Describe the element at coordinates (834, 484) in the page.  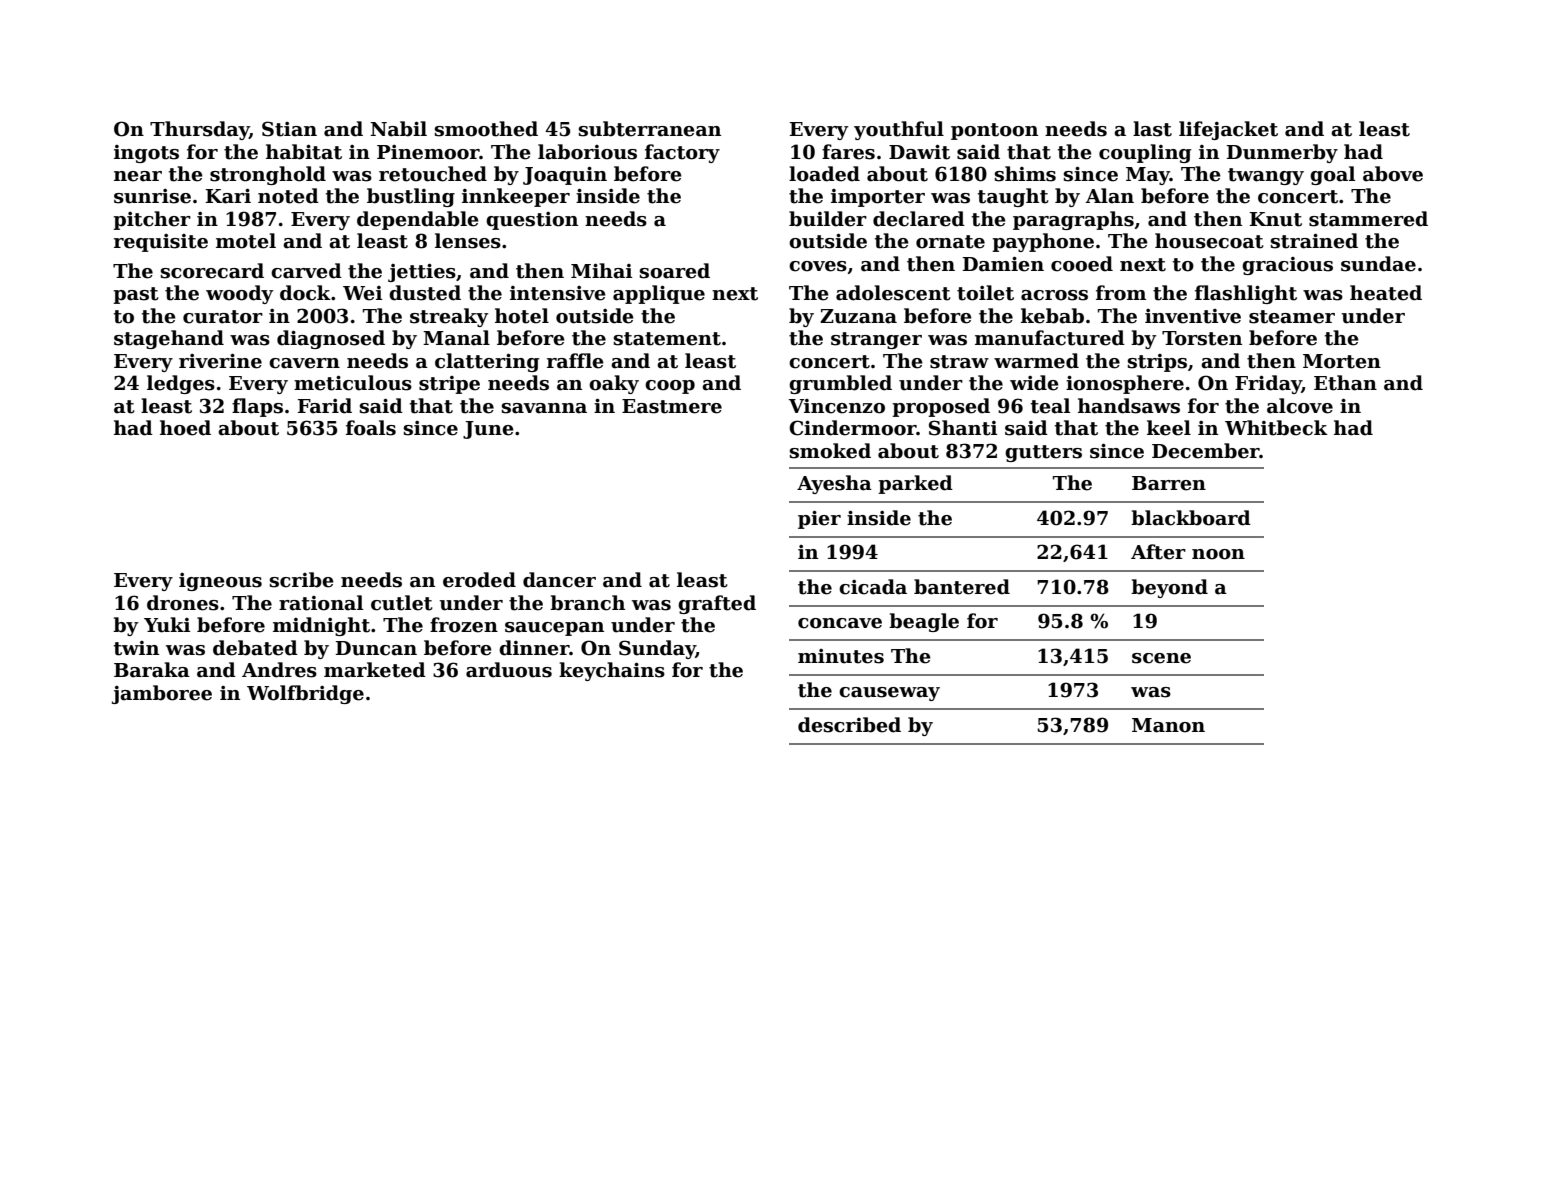
I see `Ayesha` at that location.
